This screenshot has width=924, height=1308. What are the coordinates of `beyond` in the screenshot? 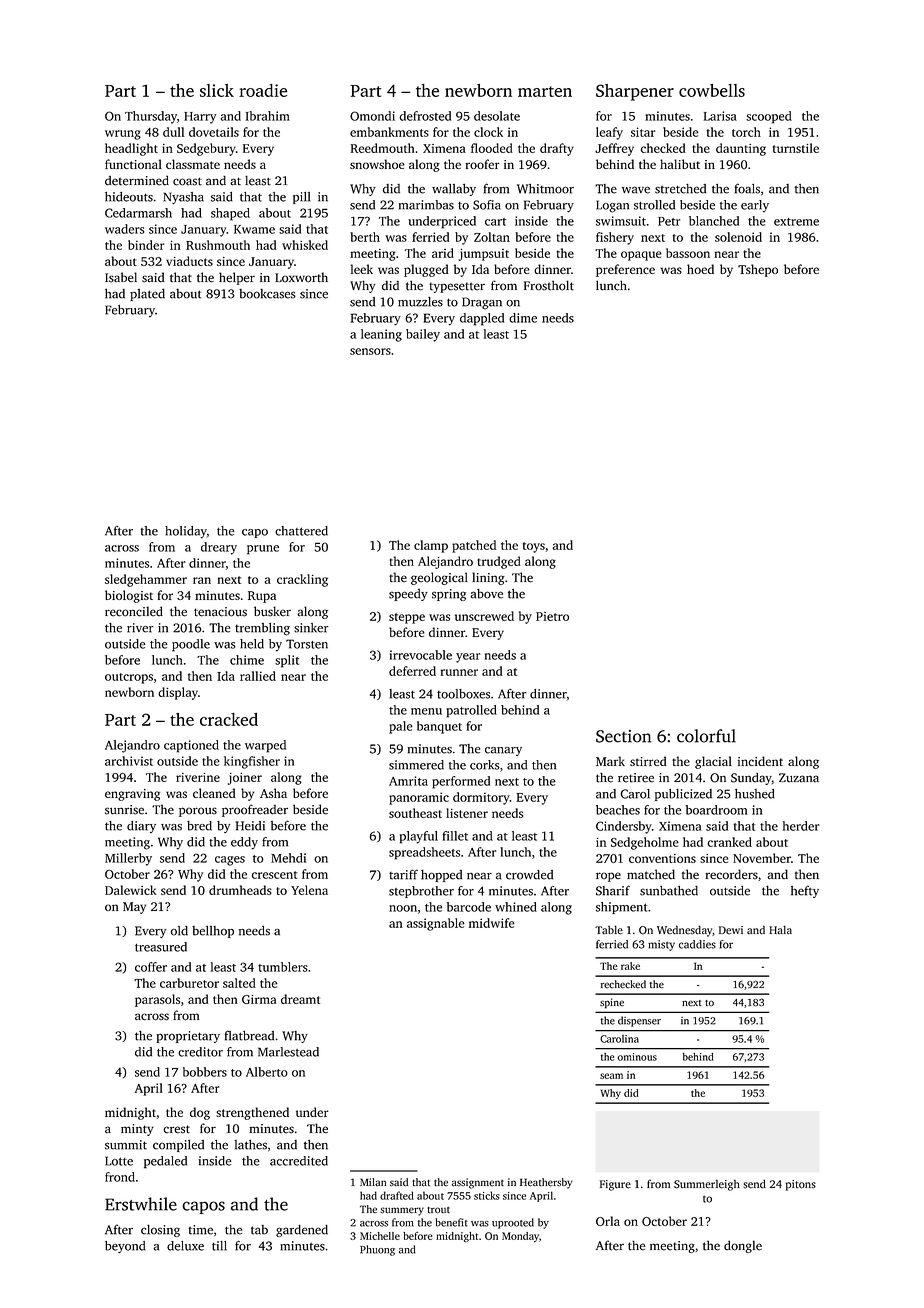 It's located at (125, 1247).
